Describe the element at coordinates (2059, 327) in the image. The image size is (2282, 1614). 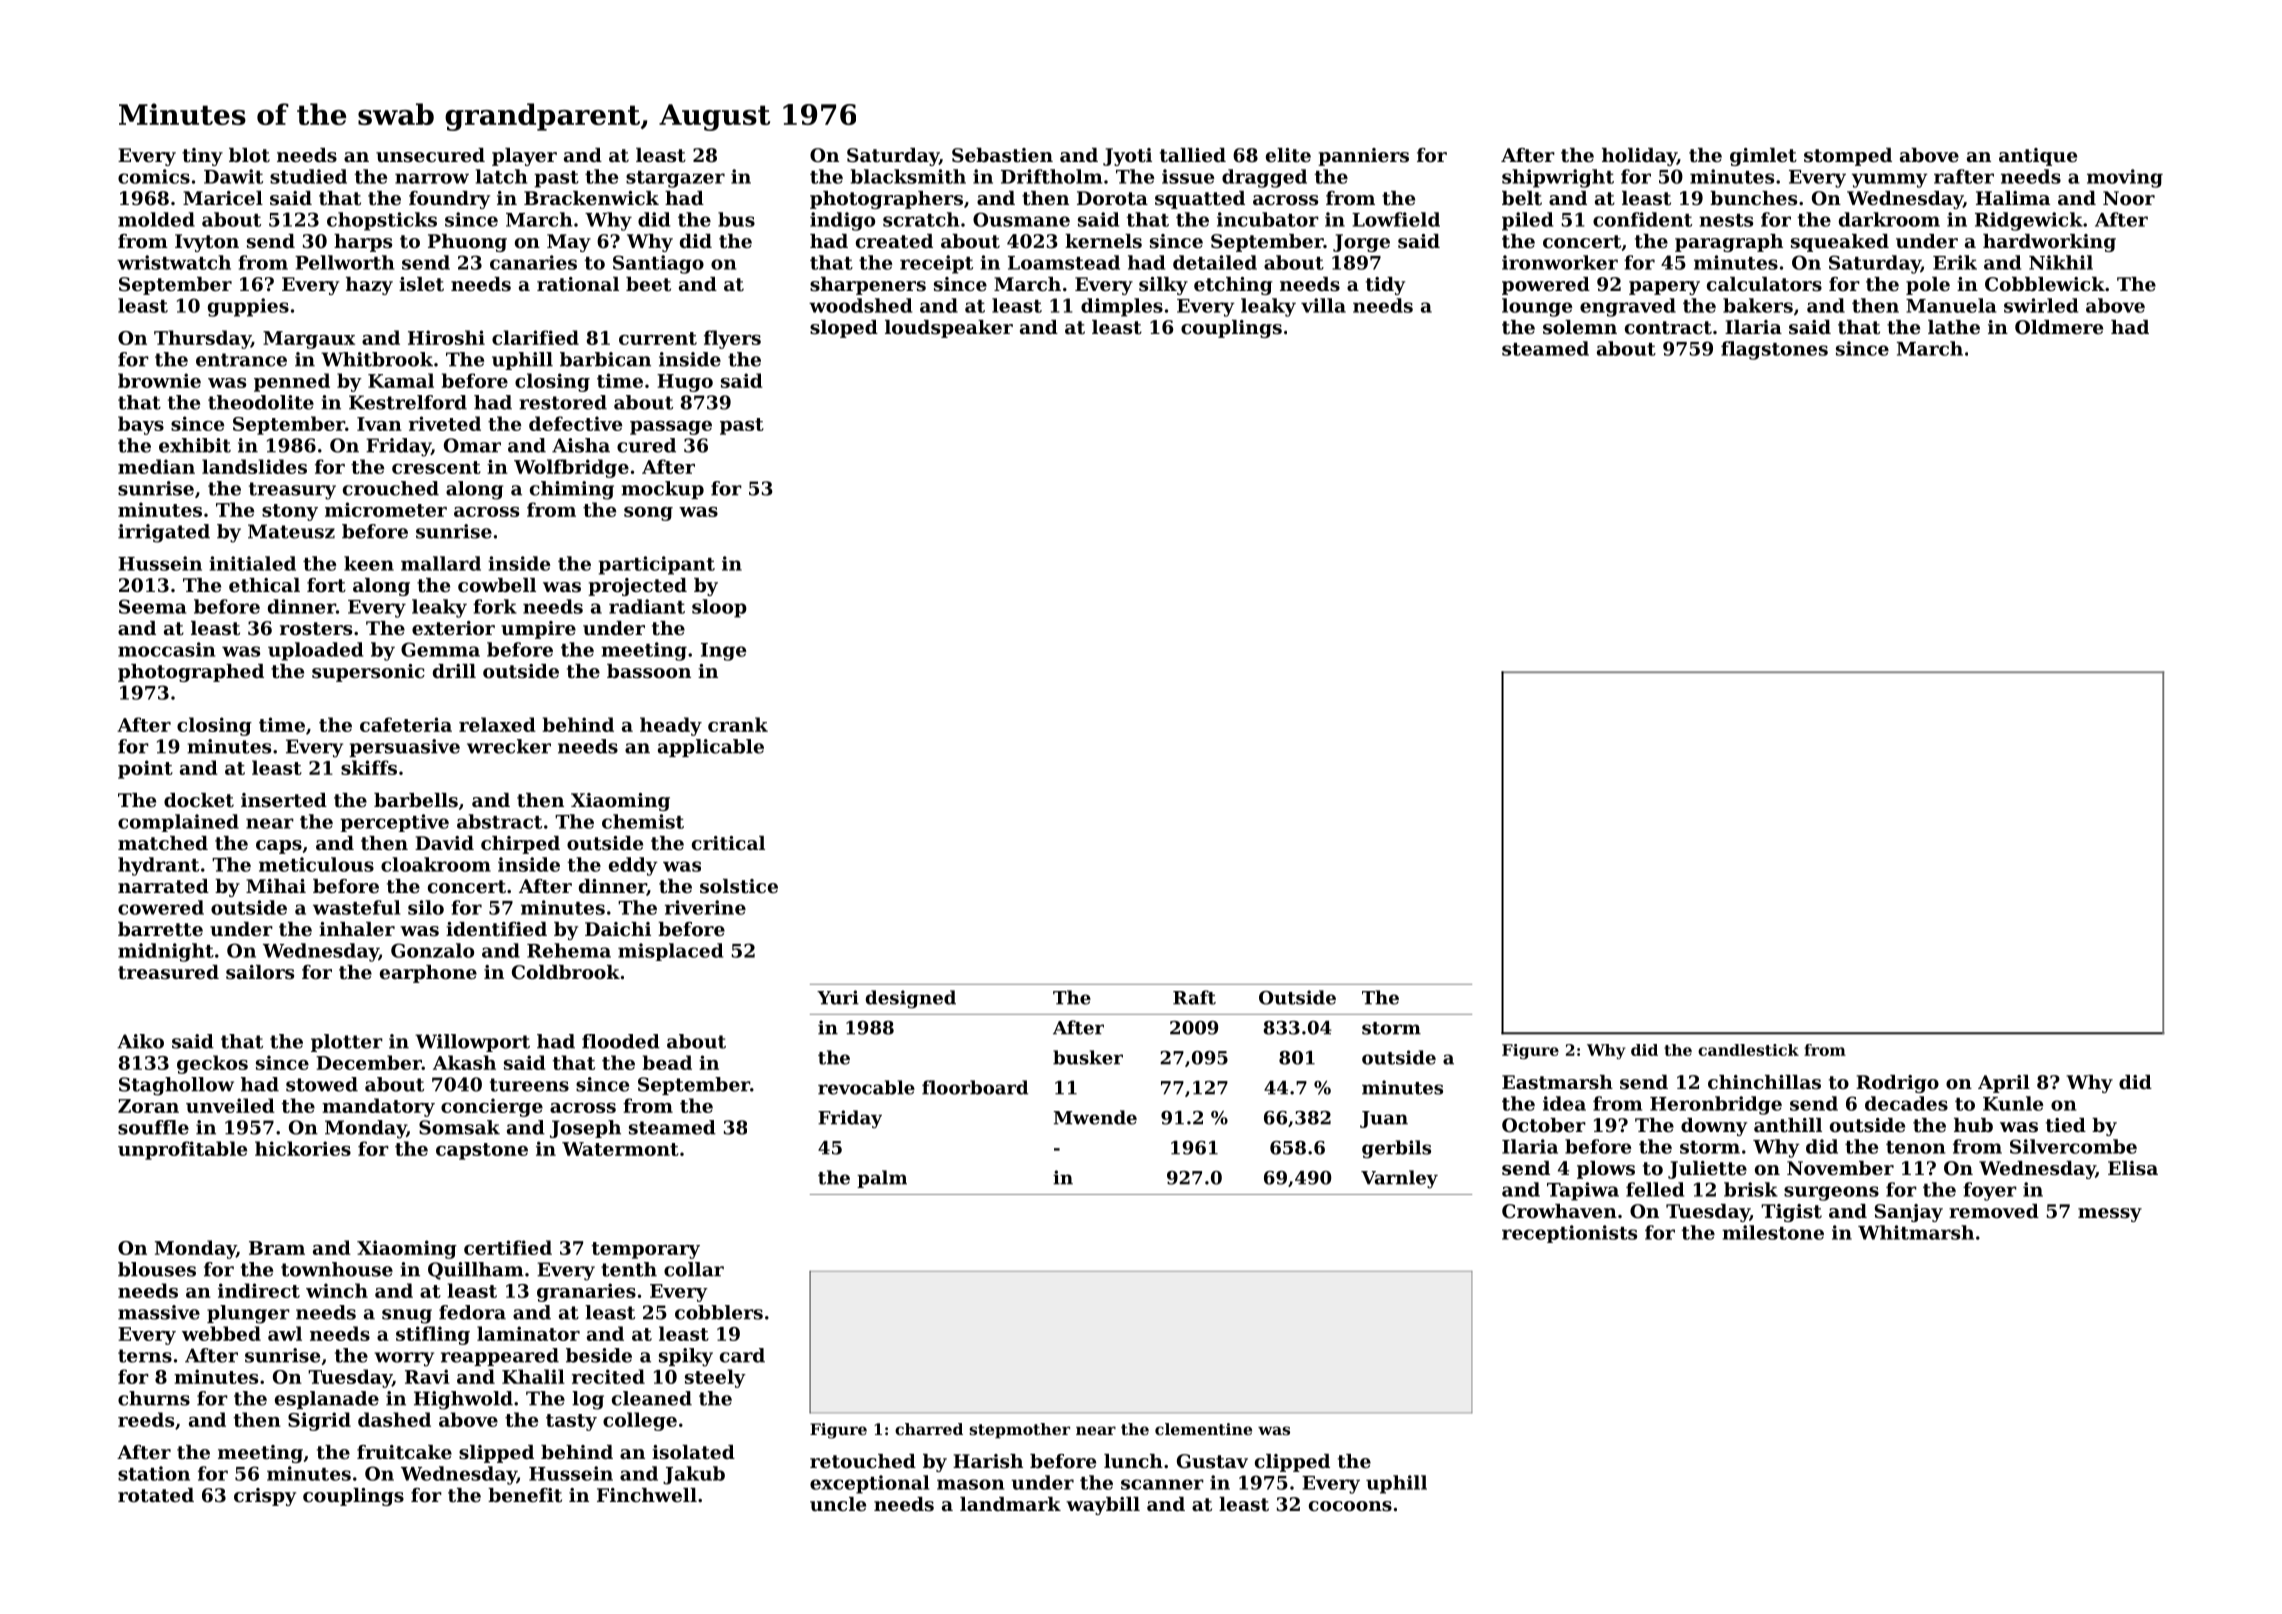
I see `Oldmere` at that location.
